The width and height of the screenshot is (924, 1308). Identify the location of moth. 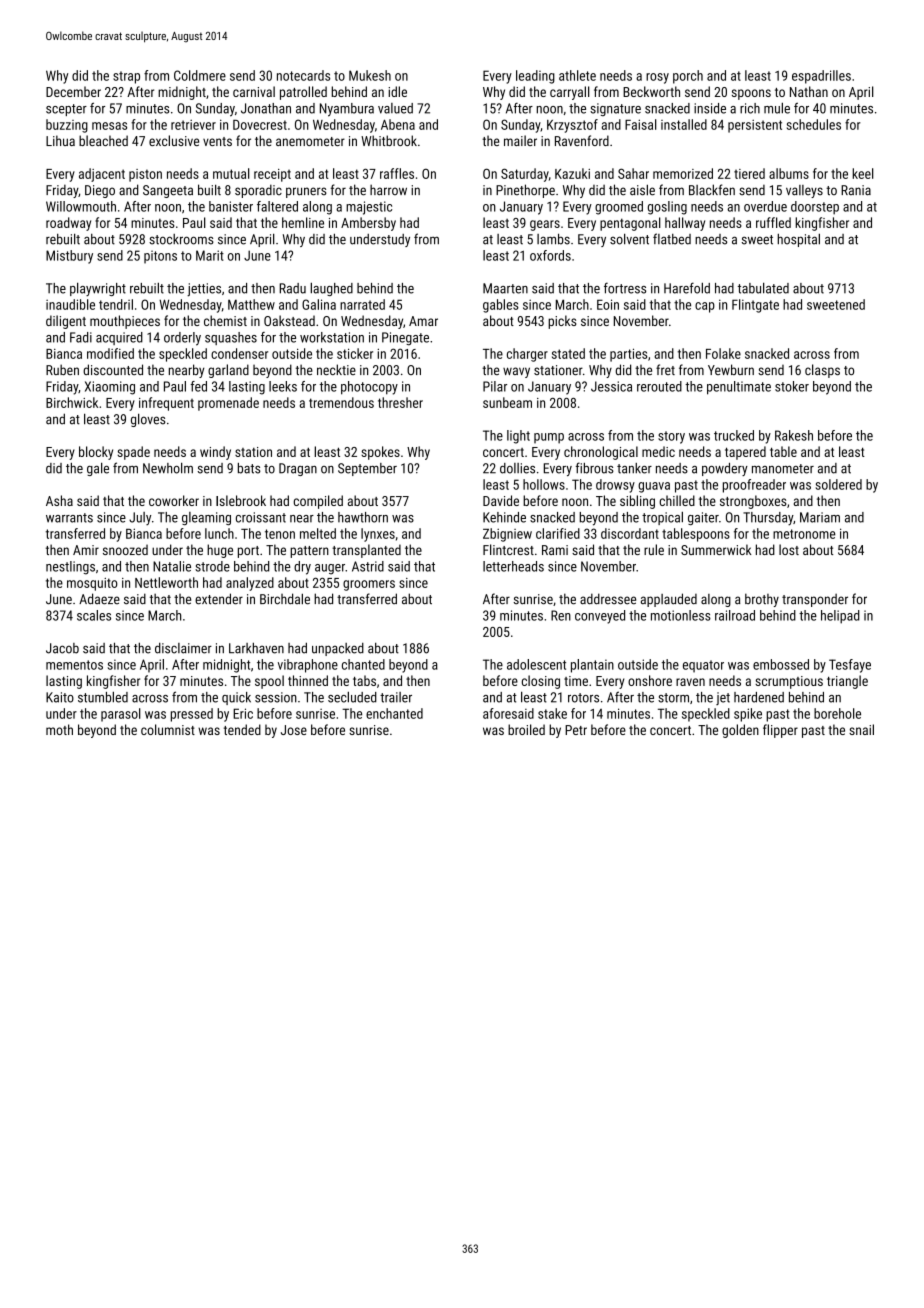
(59, 729).
